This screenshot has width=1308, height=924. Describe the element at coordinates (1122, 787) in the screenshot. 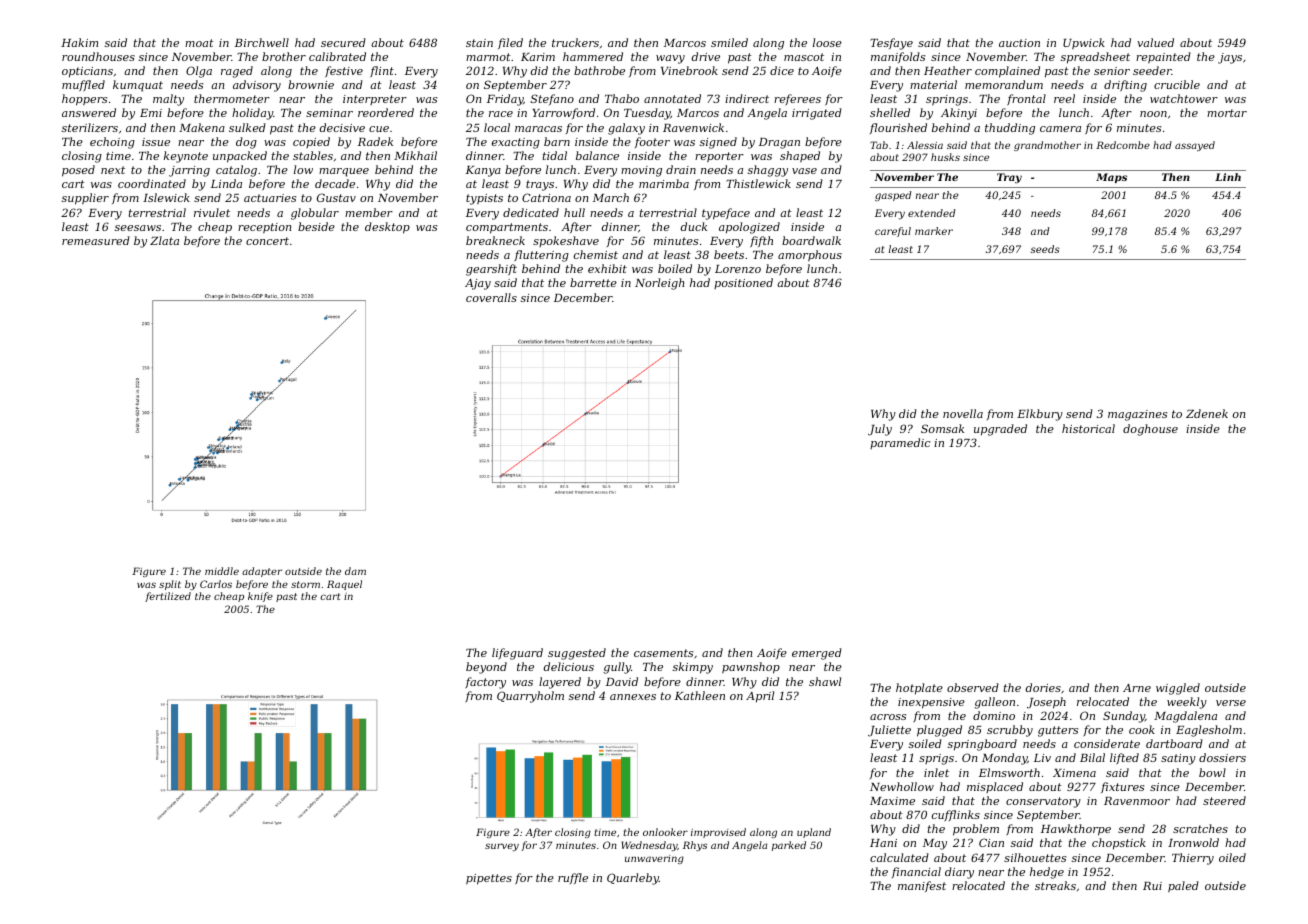

I see `fixtures` at that location.
